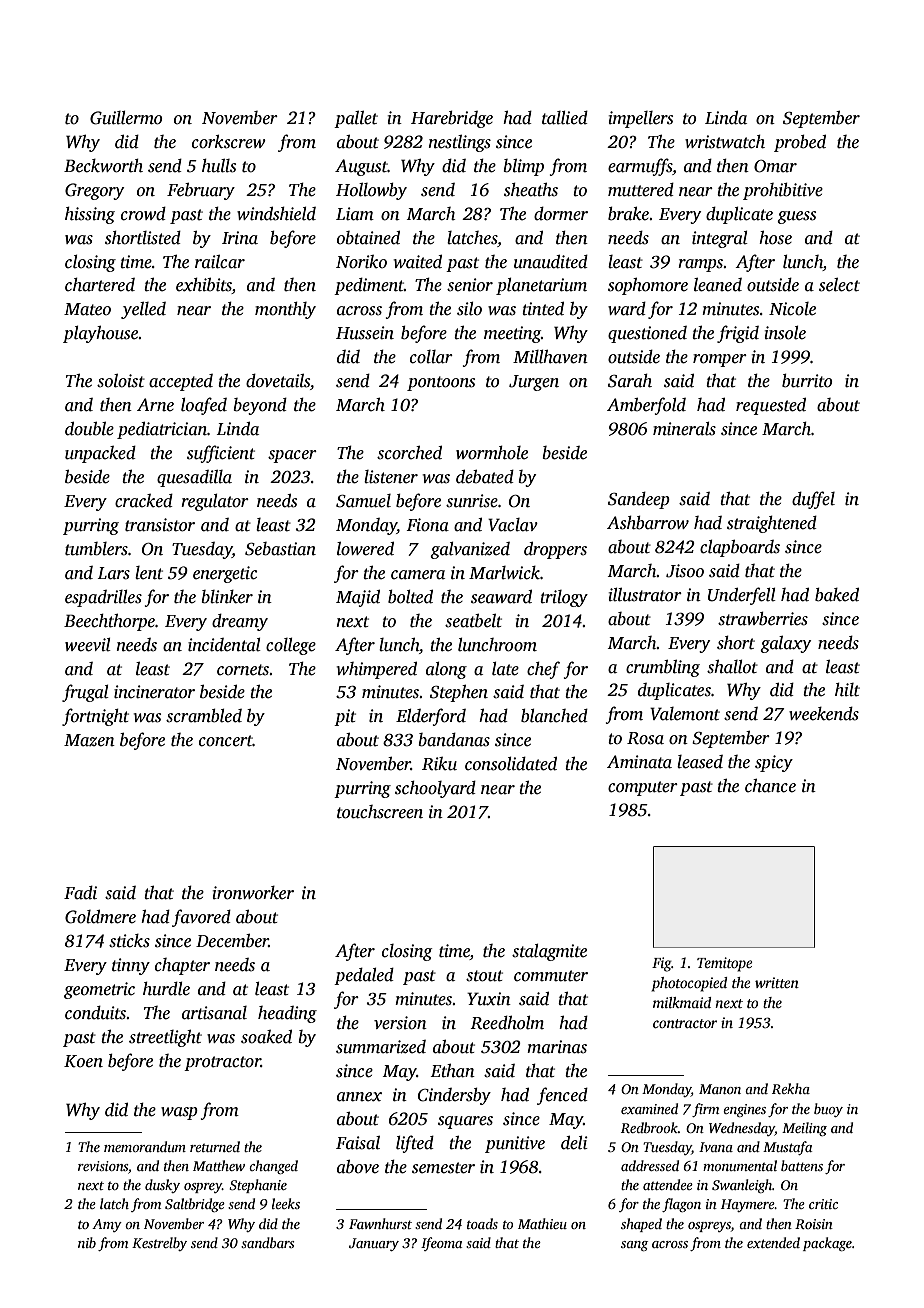  What do you see at coordinates (87, 1242) in the image?
I see `nib` at bounding box center [87, 1242].
